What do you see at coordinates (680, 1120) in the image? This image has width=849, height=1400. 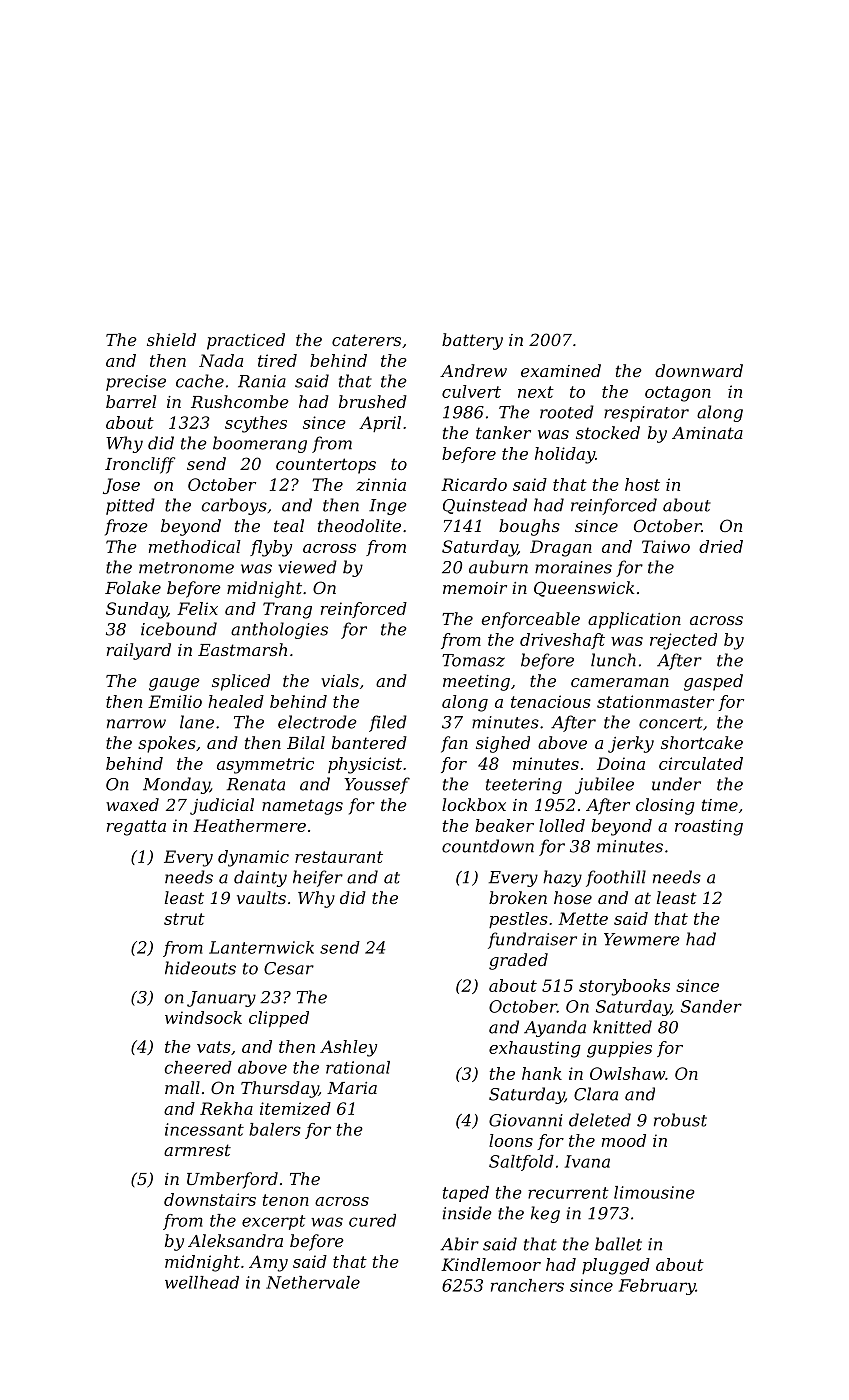 I see `robust` at bounding box center [680, 1120].
